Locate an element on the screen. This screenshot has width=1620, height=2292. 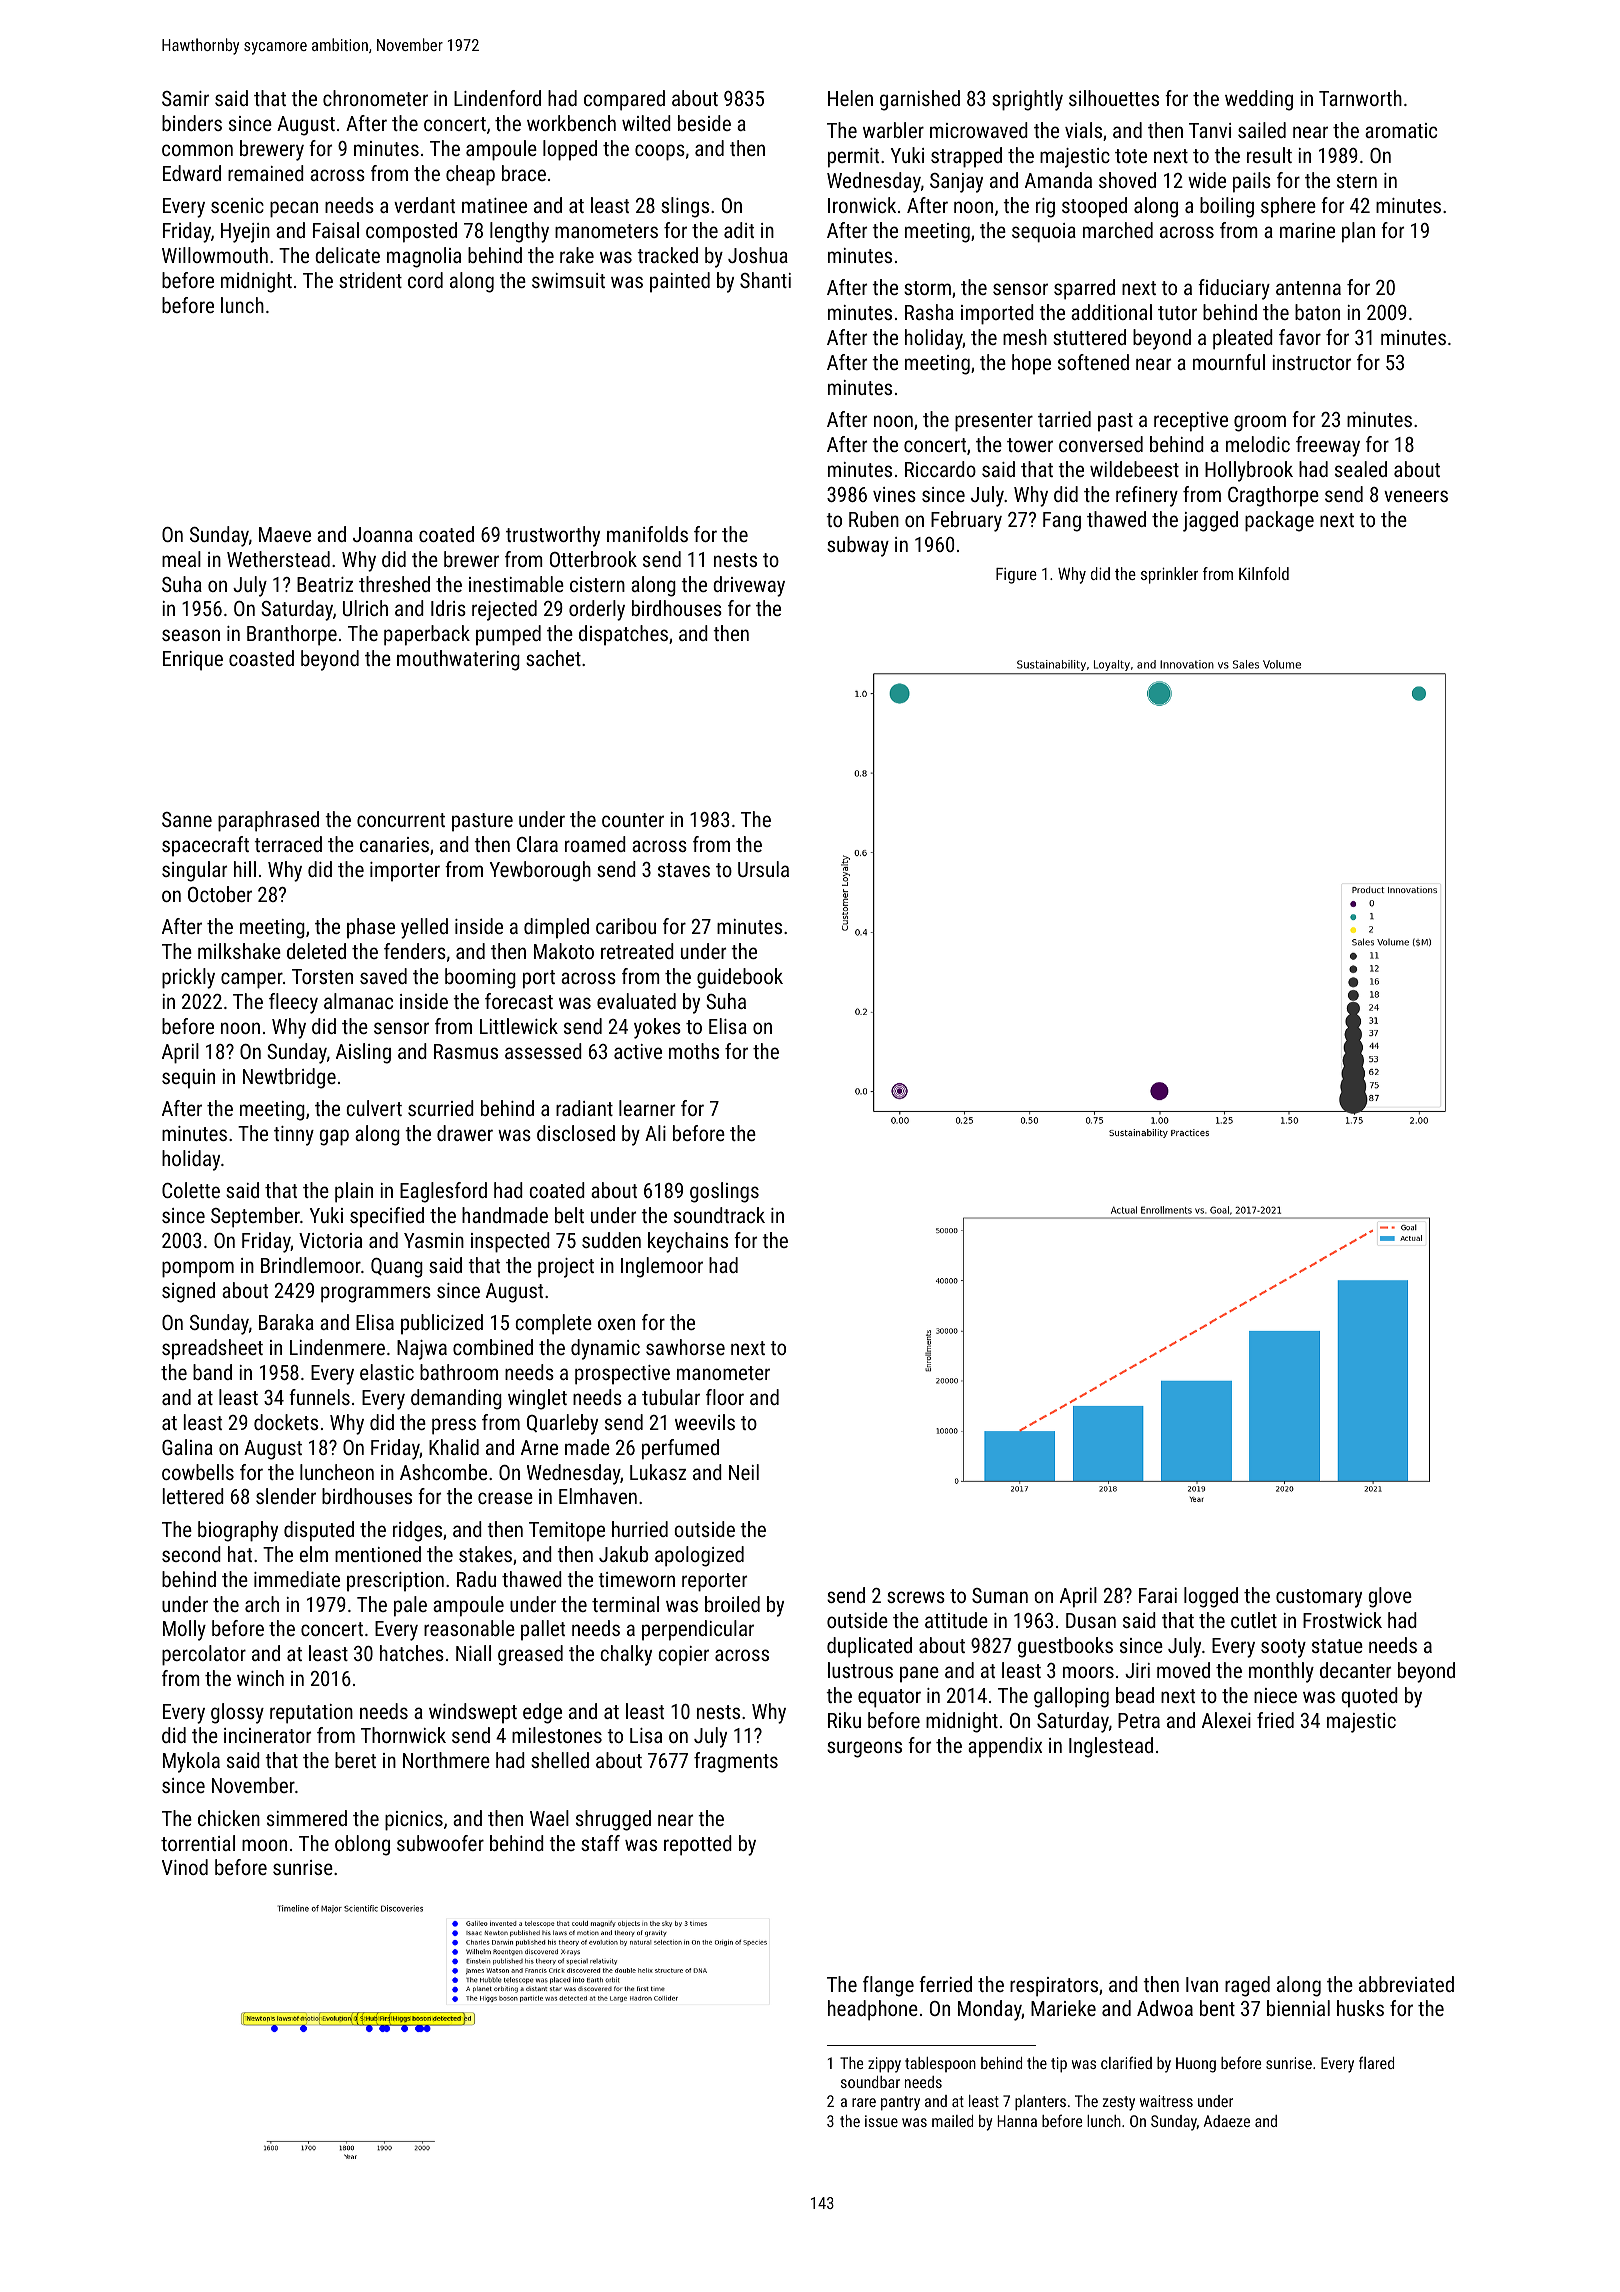
softened is located at coordinates (1093, 362).
